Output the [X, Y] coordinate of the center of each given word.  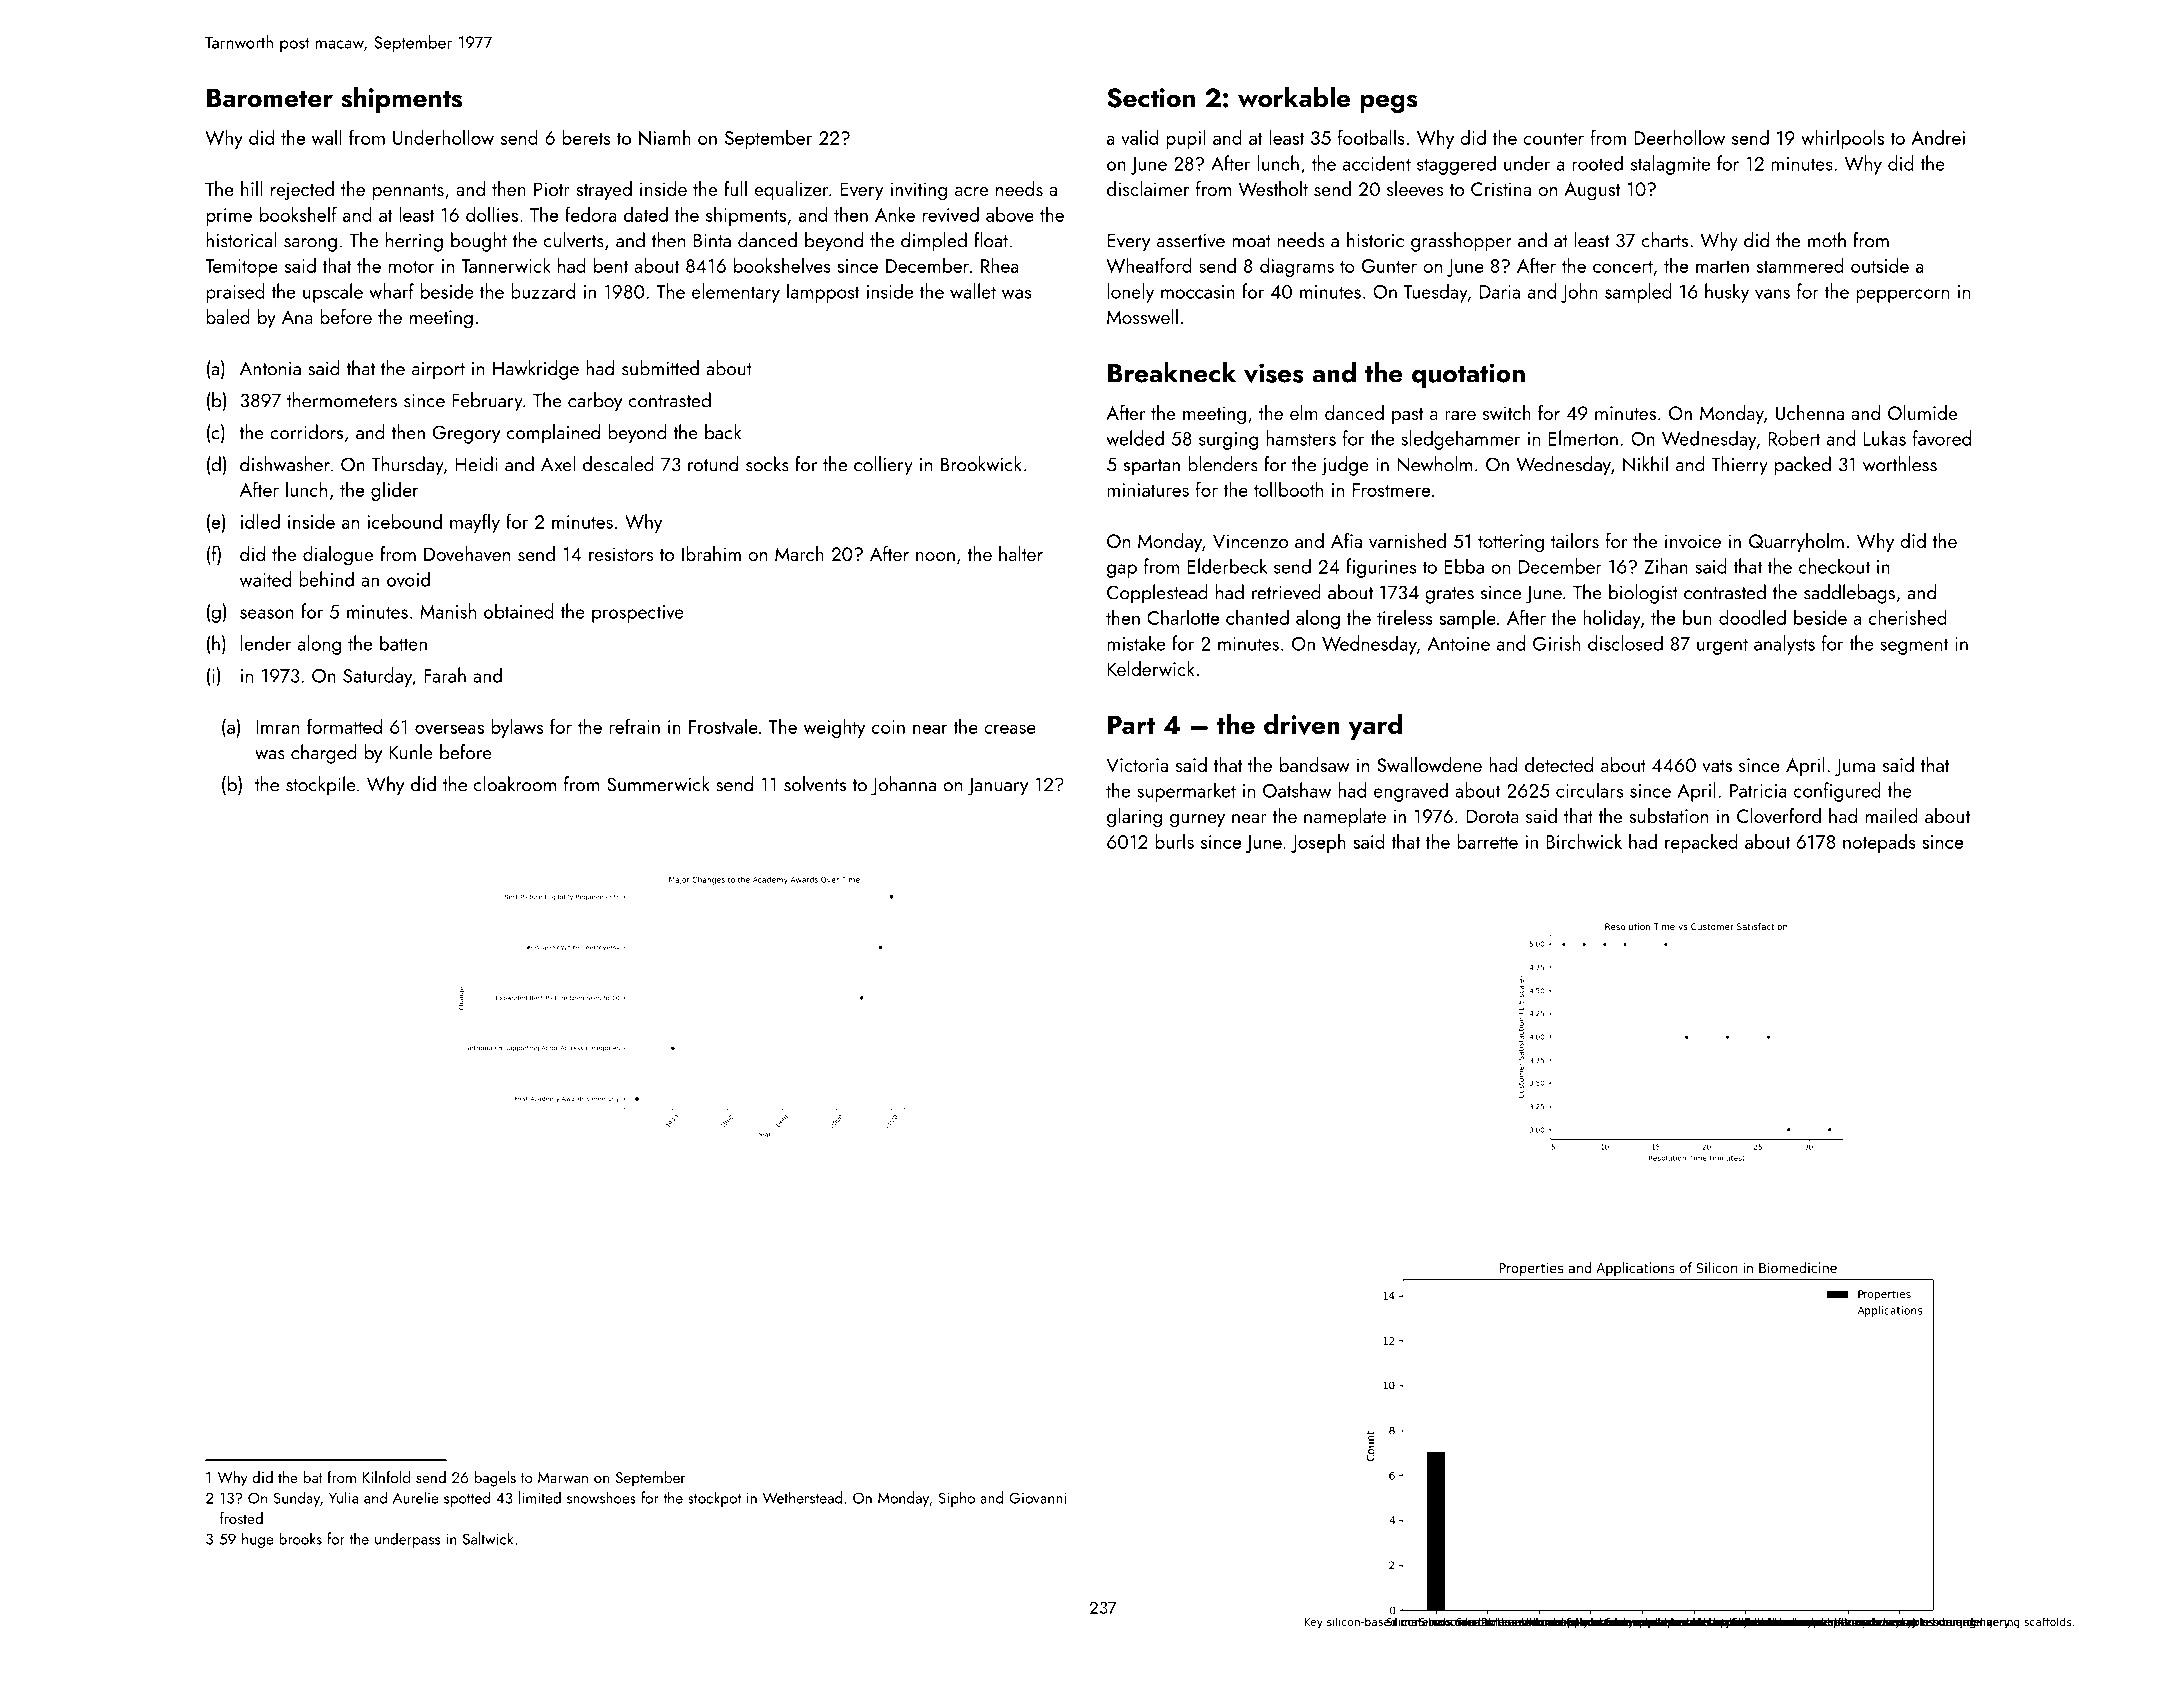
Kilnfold [386, 1477]
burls [1174, 841]
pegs [1389, 104]
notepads [1879, 843]
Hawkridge [536, 370]
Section [1151, 98]
